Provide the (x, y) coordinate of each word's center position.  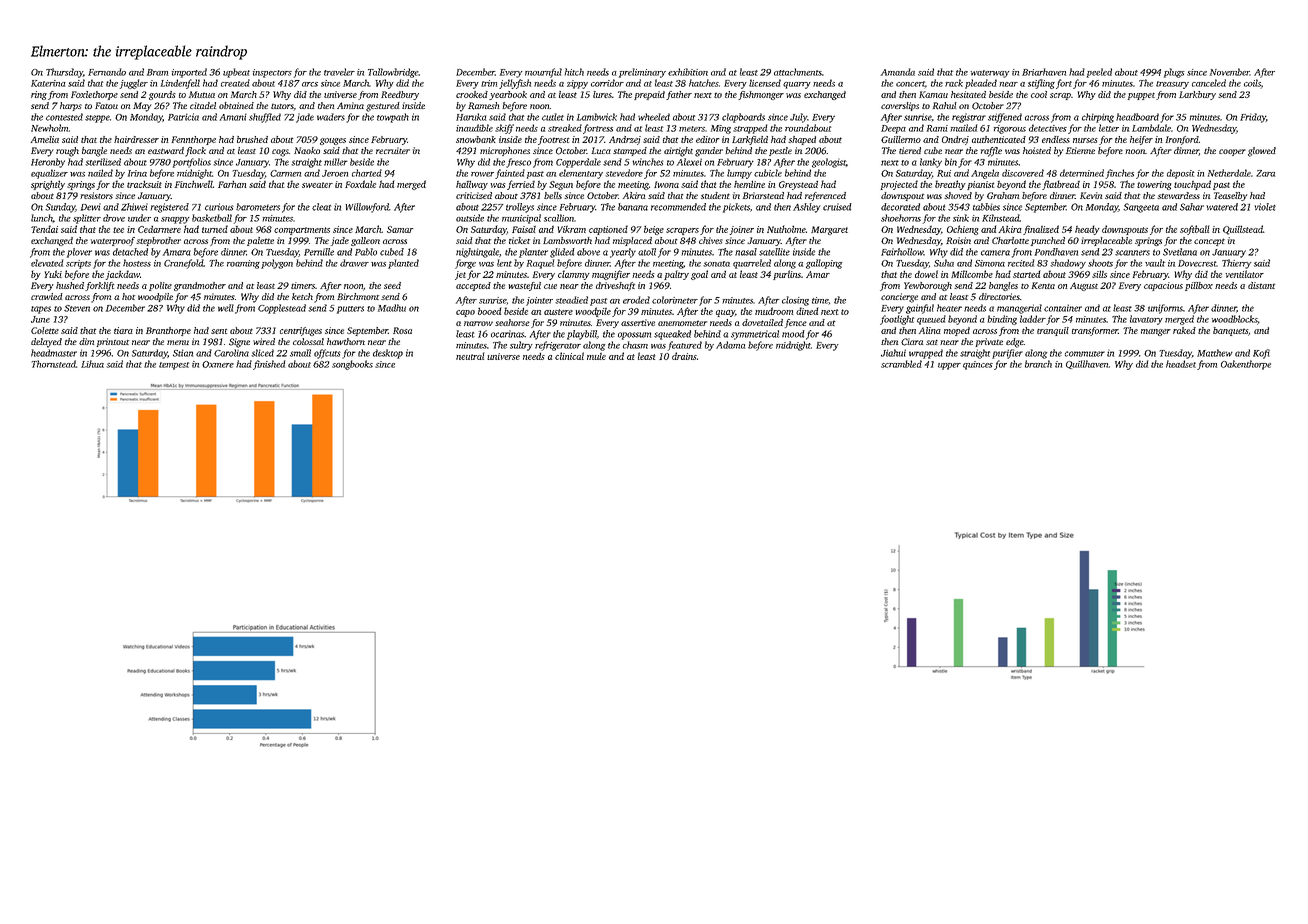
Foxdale (360, 184)
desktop (388, 354)
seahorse (512, 322)
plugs (1174, 73)
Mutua (202, 94)
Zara (1265, 173)
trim (489, 83)
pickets (736, 208)
